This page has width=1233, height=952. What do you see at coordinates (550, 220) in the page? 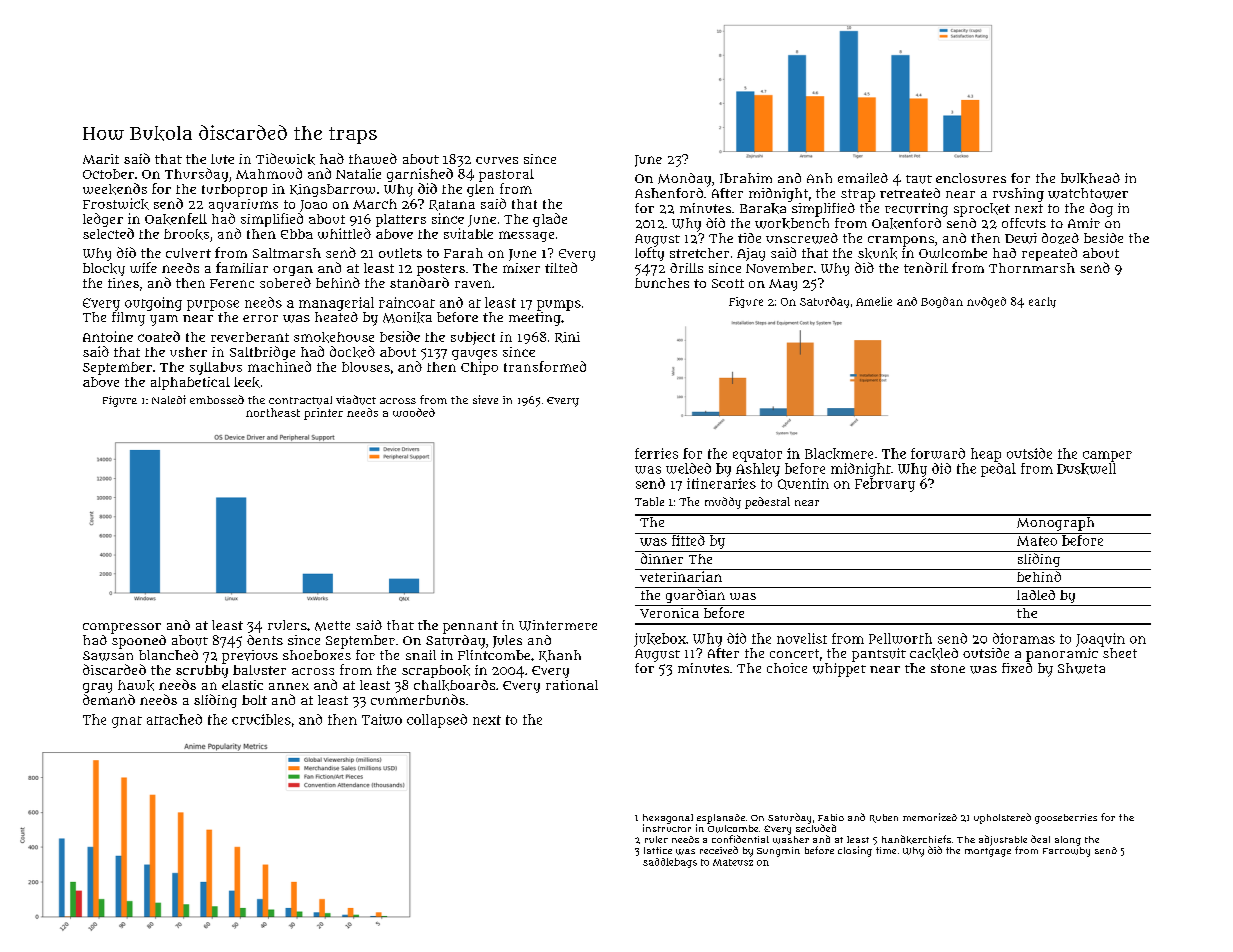
I see `glade` at bounding box center [550, 220].
